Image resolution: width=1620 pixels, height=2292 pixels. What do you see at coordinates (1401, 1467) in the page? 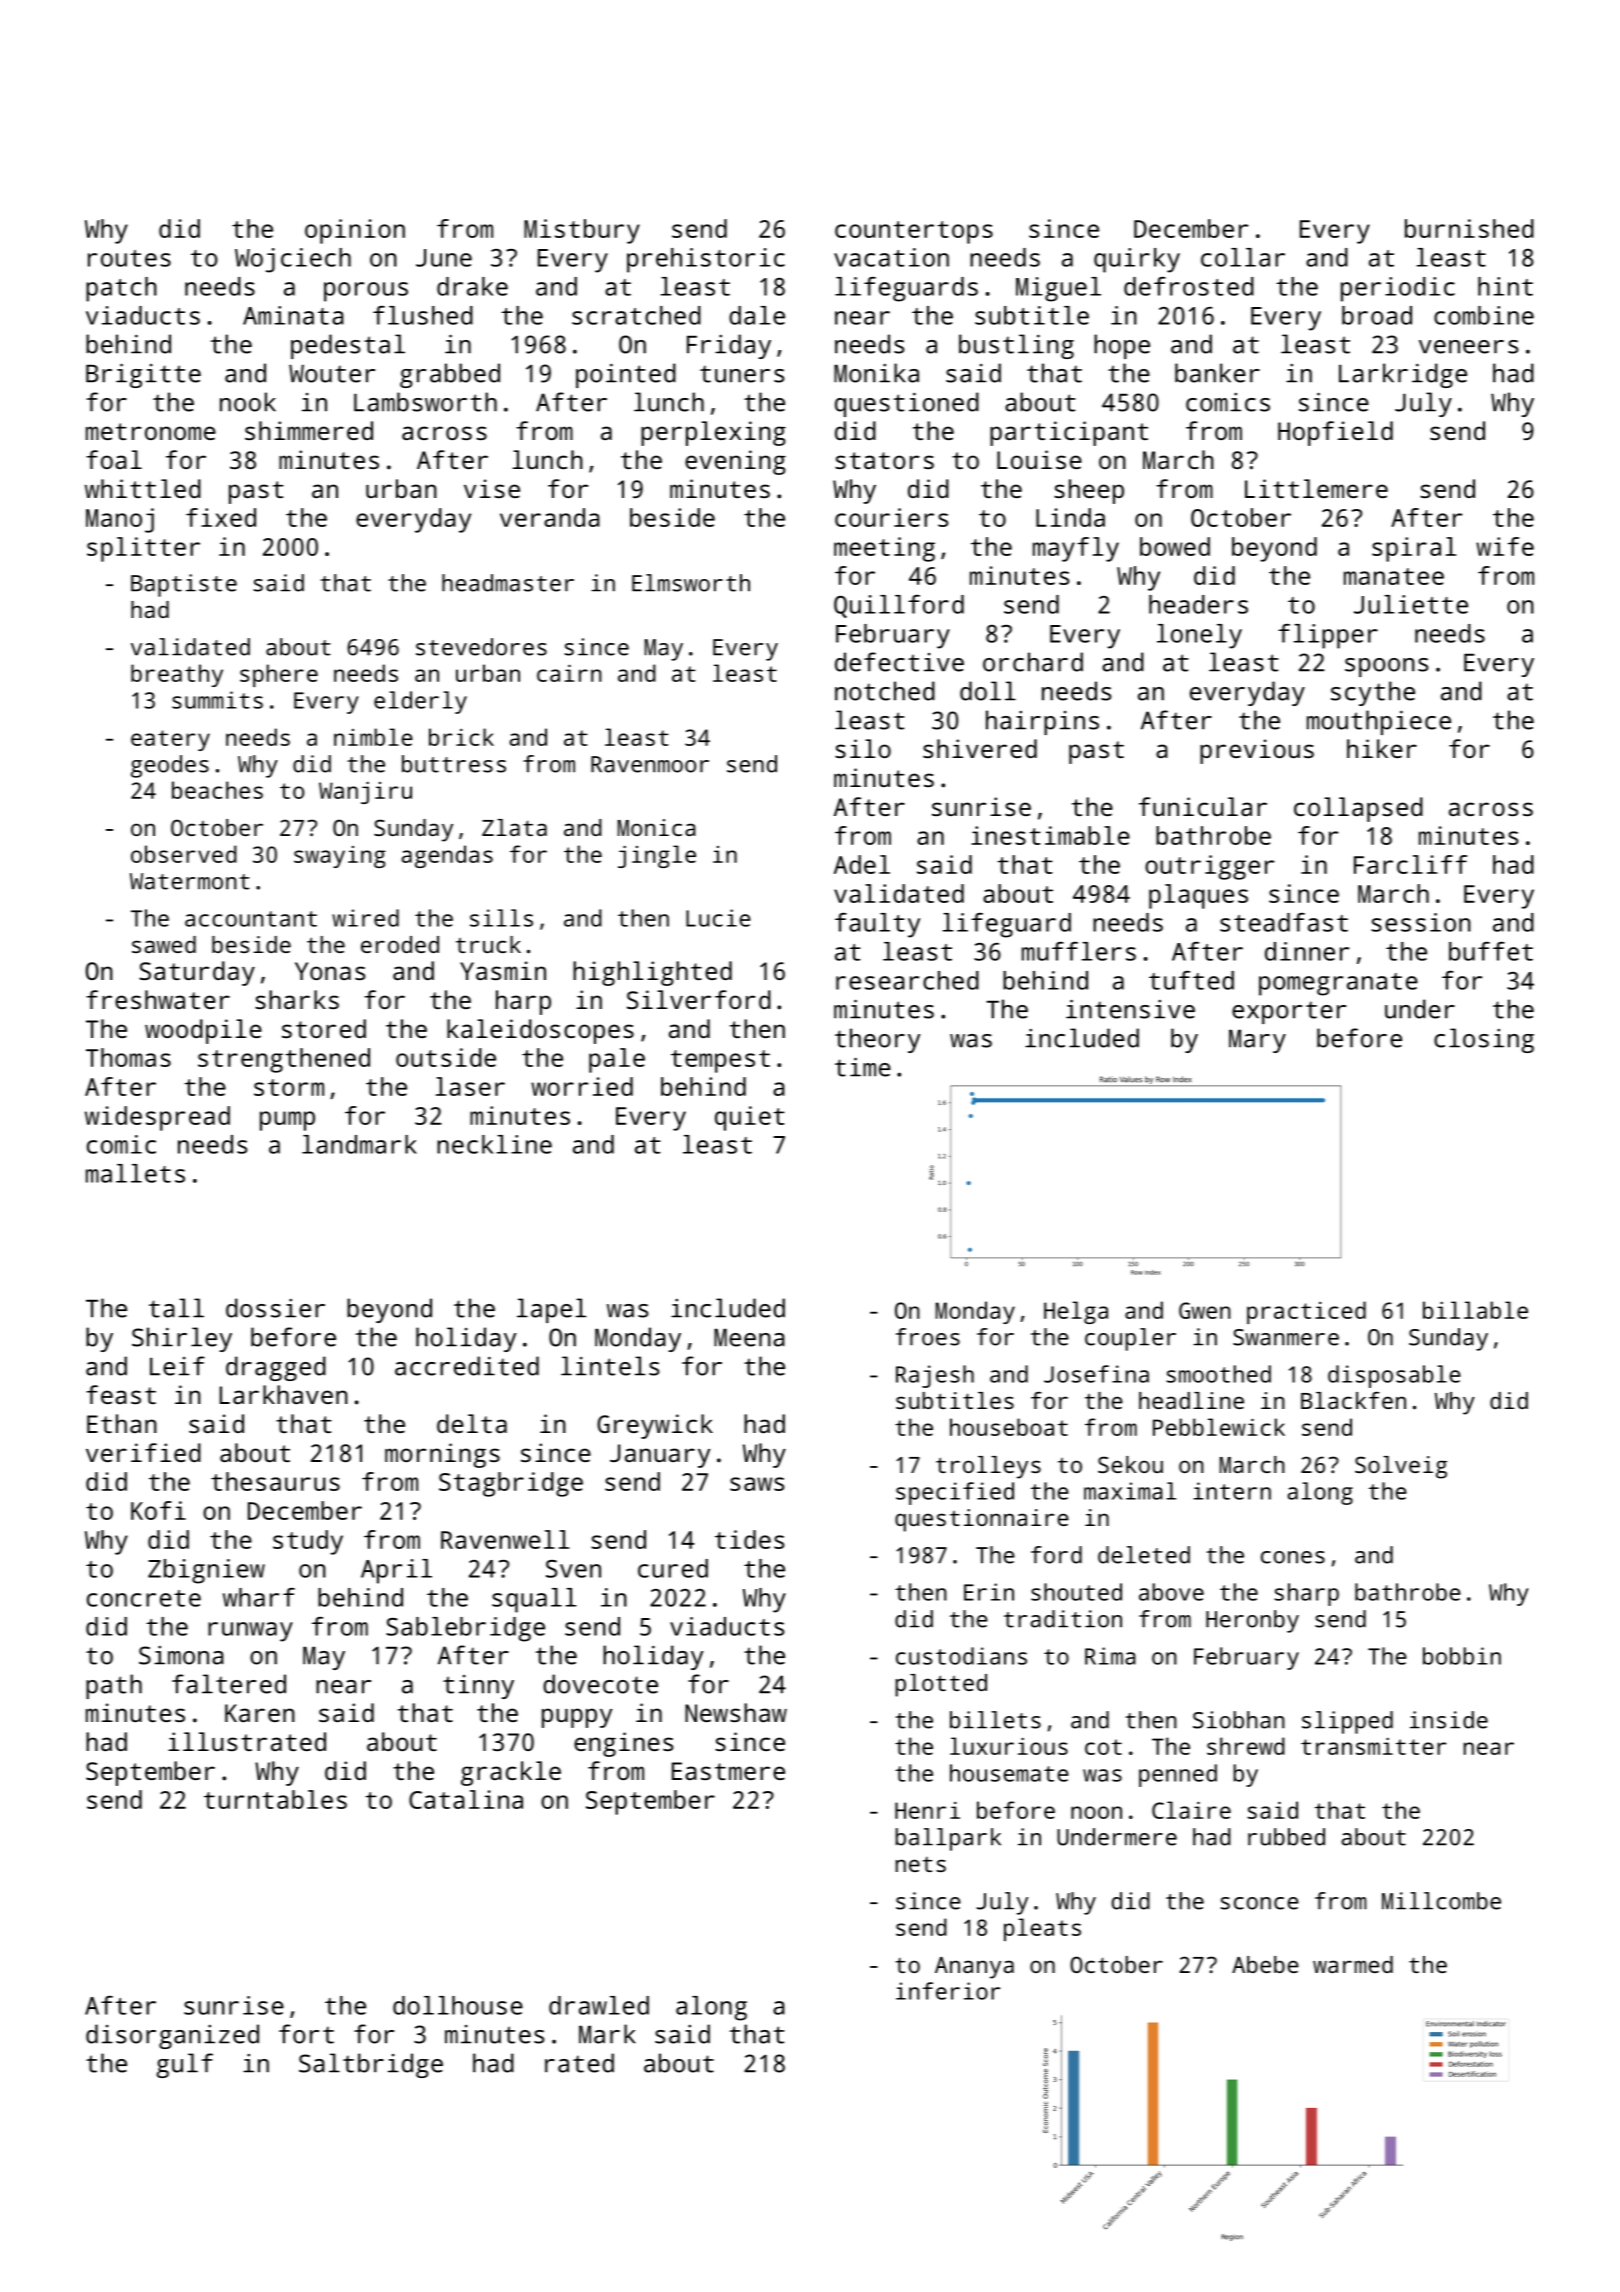
I see `Solveig` at bounding box center [1401, 1467].
